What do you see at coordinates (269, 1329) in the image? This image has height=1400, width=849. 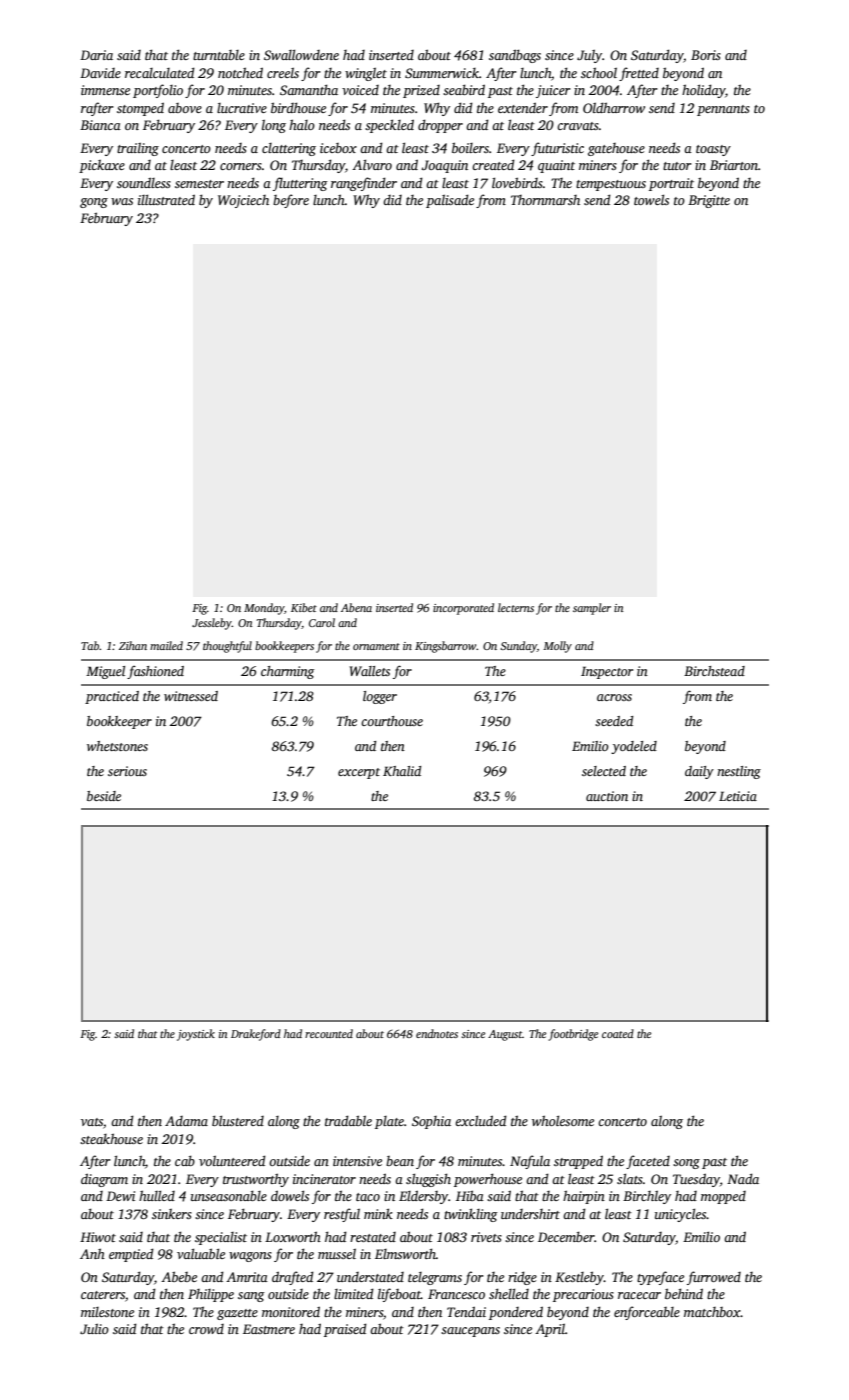 I see `Eastmere` at bounding box center [269, 1329].
